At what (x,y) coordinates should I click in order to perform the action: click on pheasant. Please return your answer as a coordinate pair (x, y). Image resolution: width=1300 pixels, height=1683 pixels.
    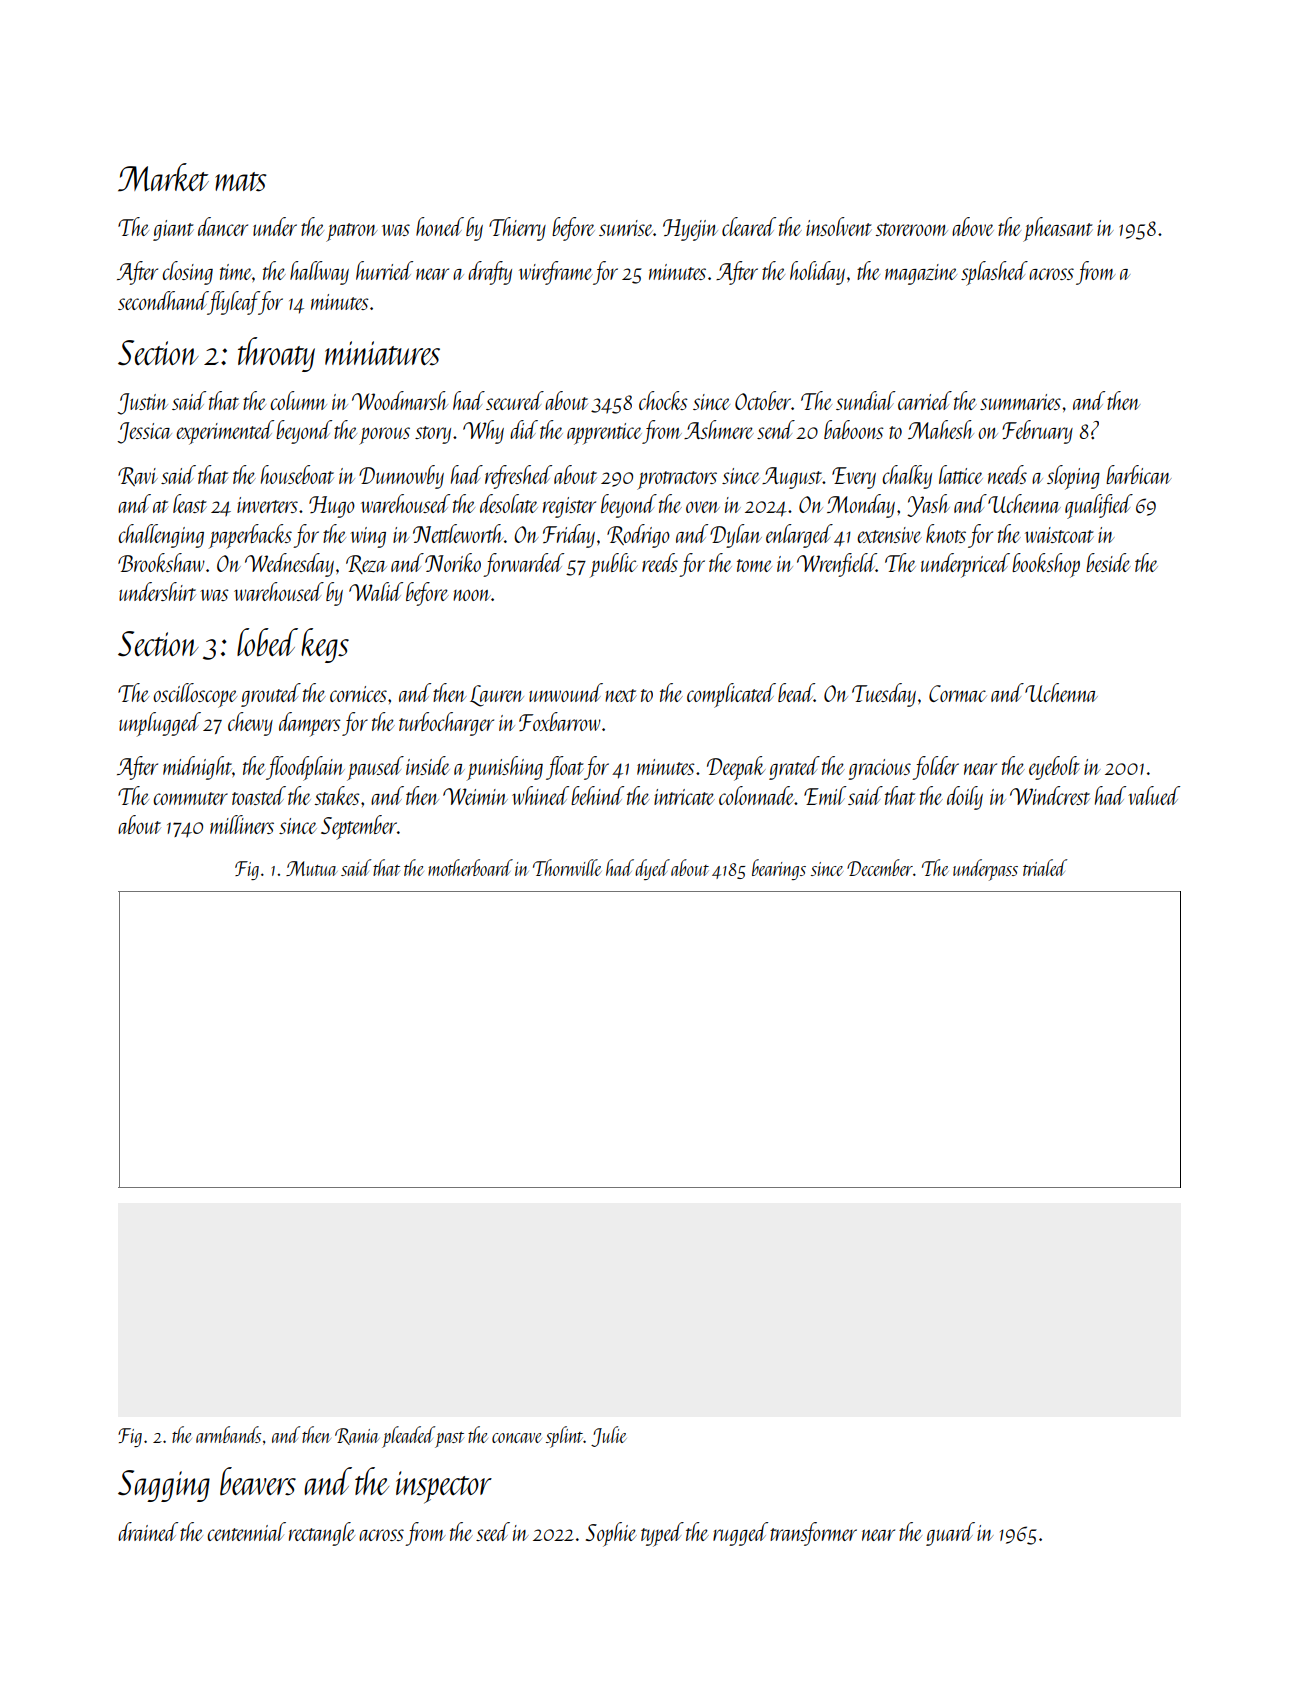
    Looking at the image, I should click on (1057, 229).
